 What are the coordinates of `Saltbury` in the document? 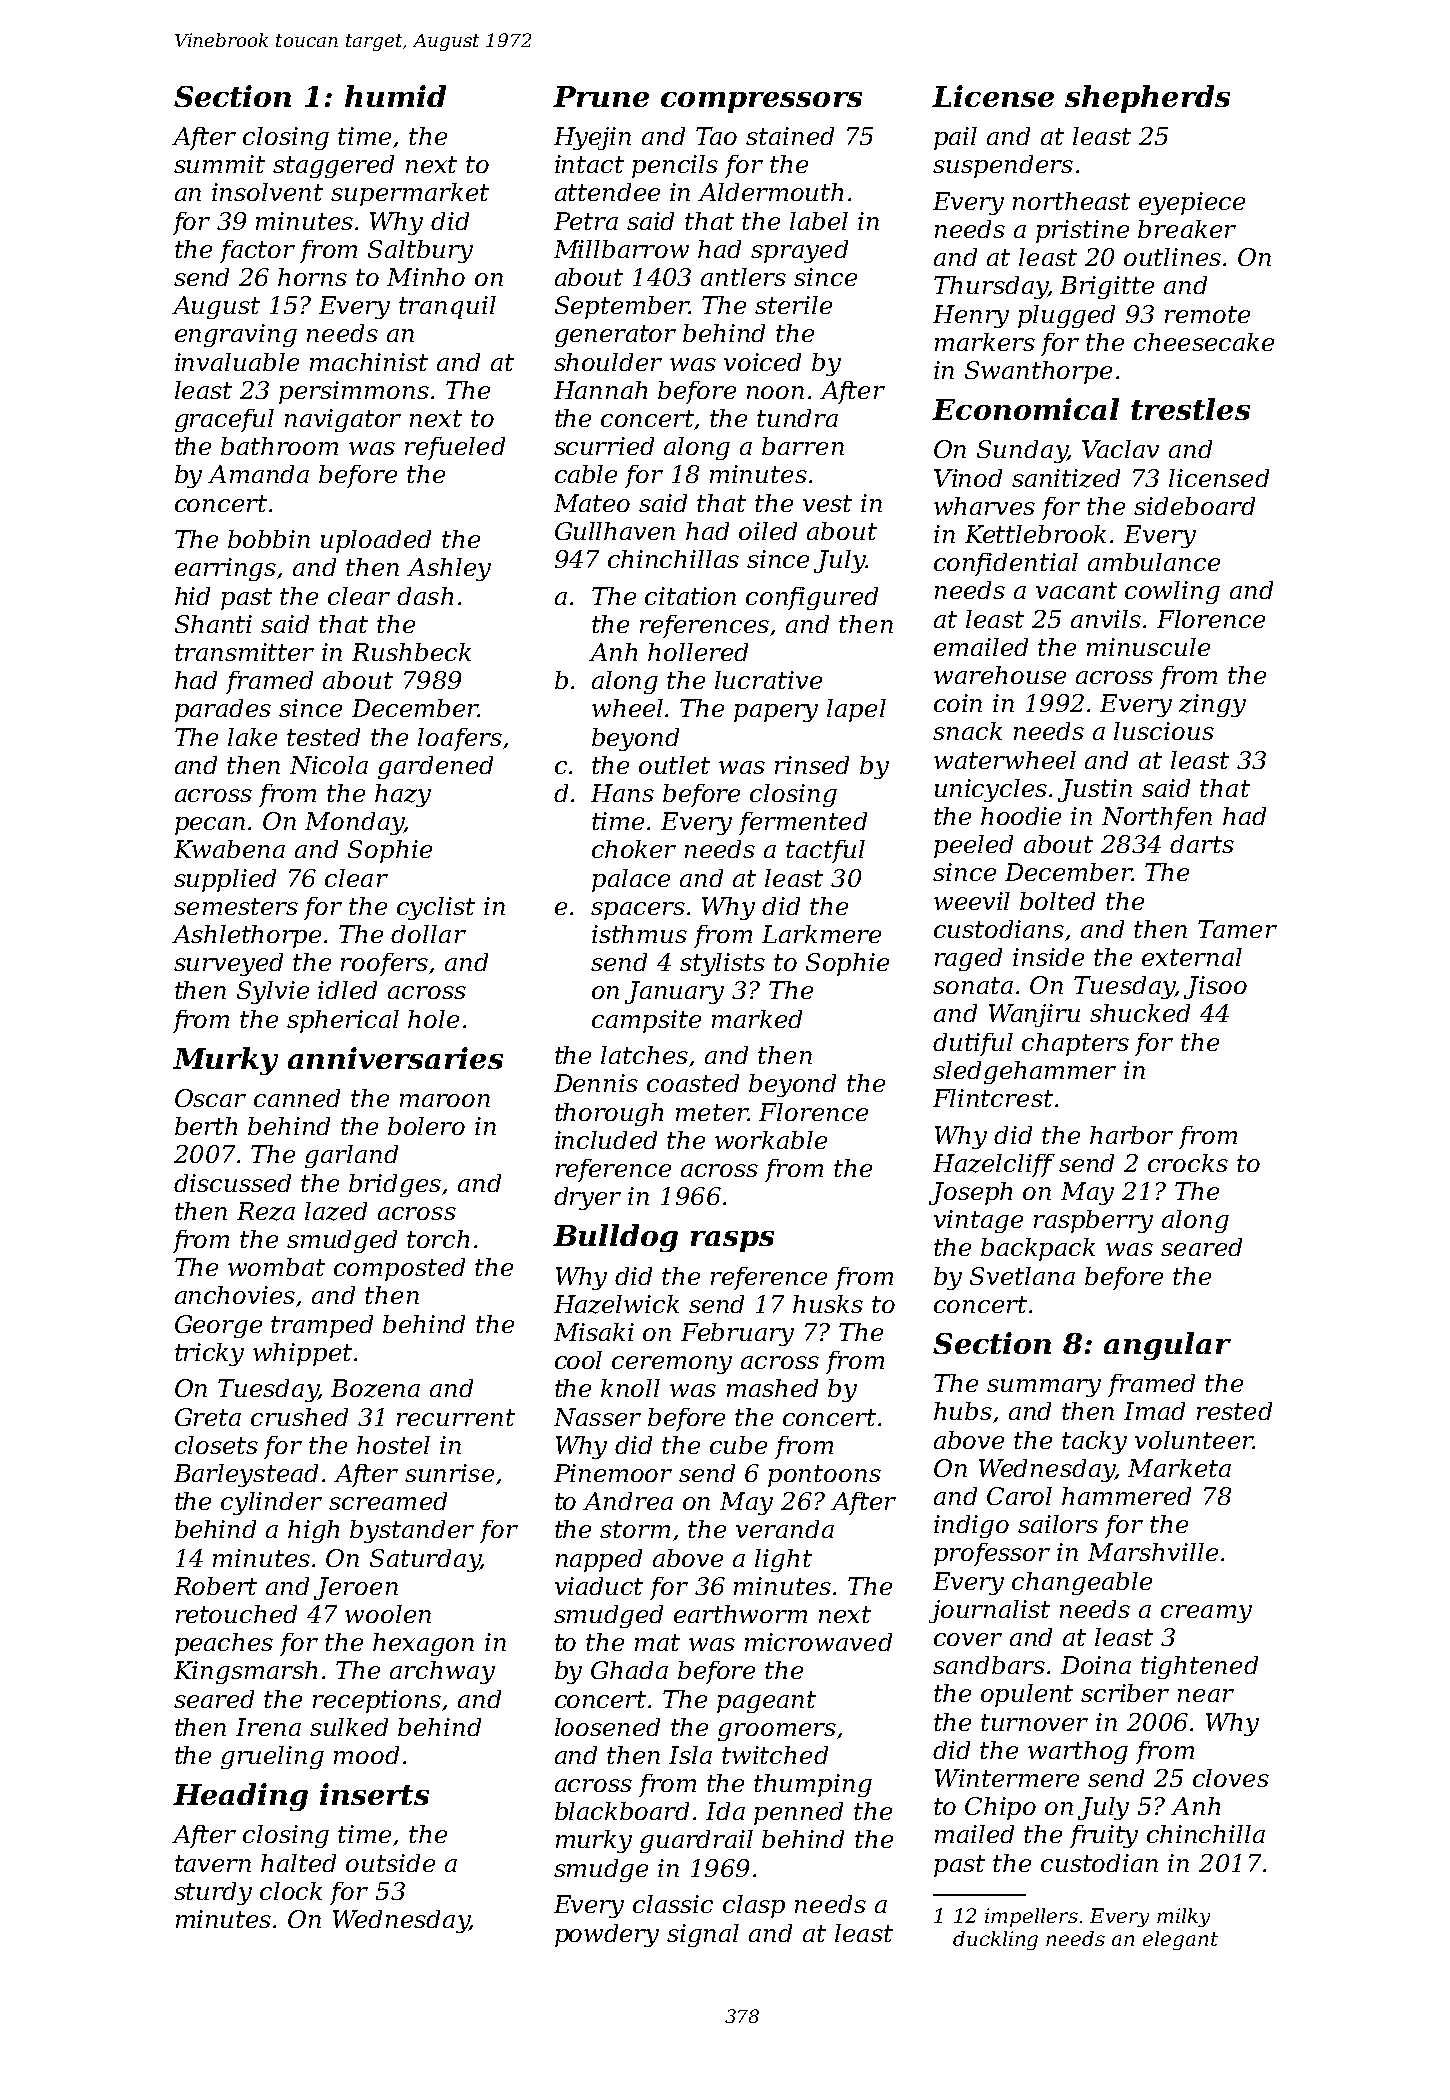 It's located at (420, 251).
